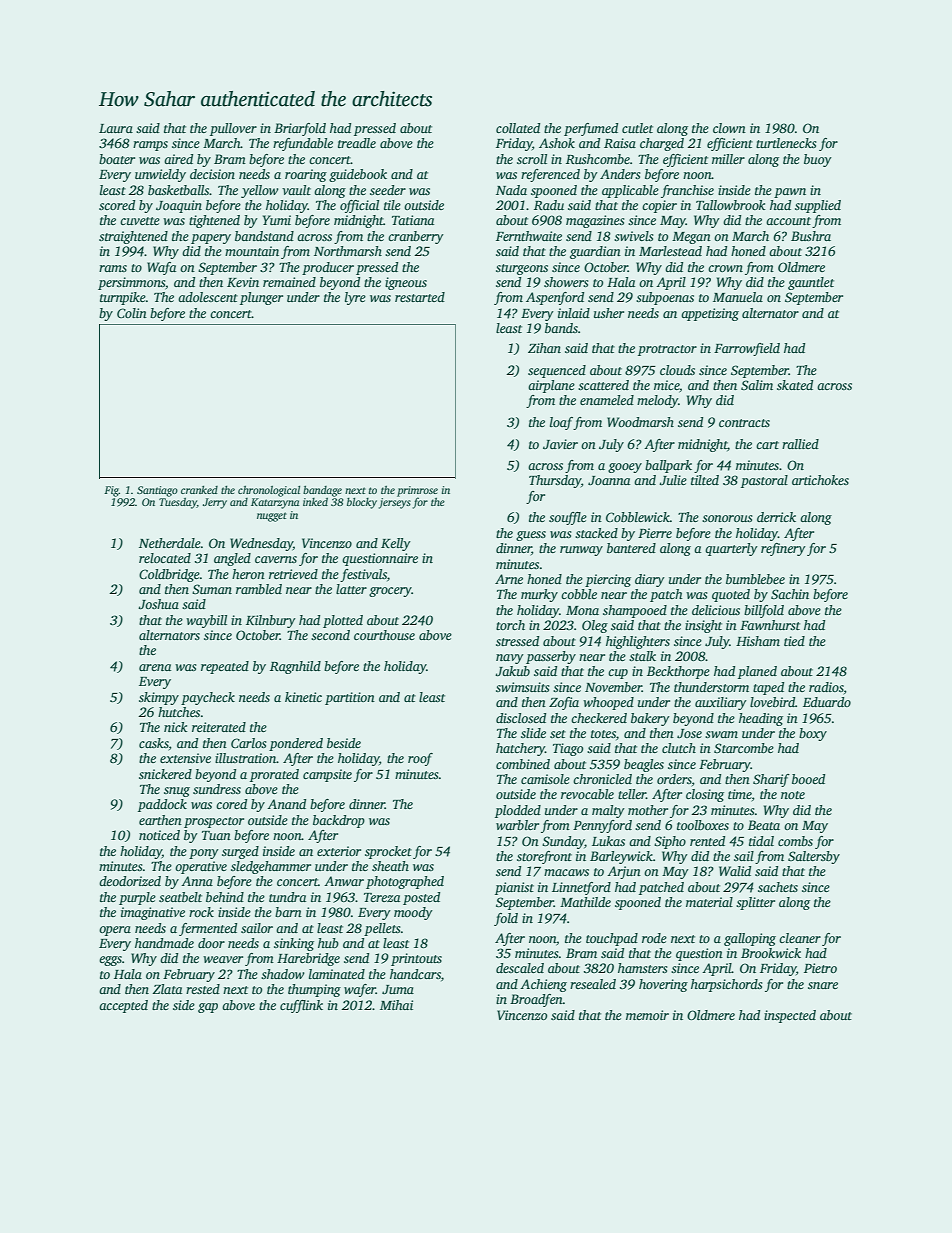 The width and height of the screenshot is (952, 1233). I want to click on auxiliary, so click(721, 703).
